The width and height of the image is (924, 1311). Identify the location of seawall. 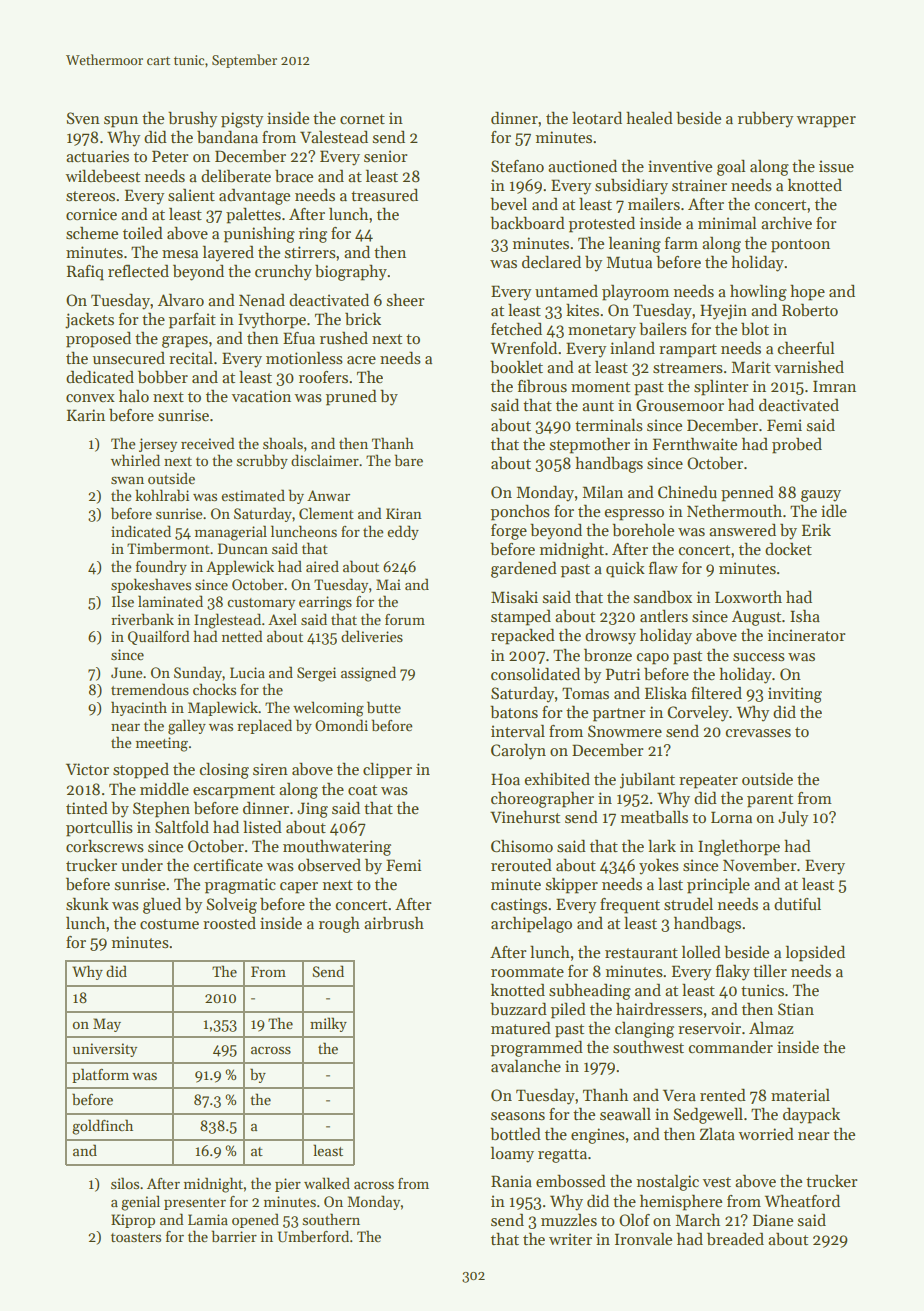
(625, 1113).
